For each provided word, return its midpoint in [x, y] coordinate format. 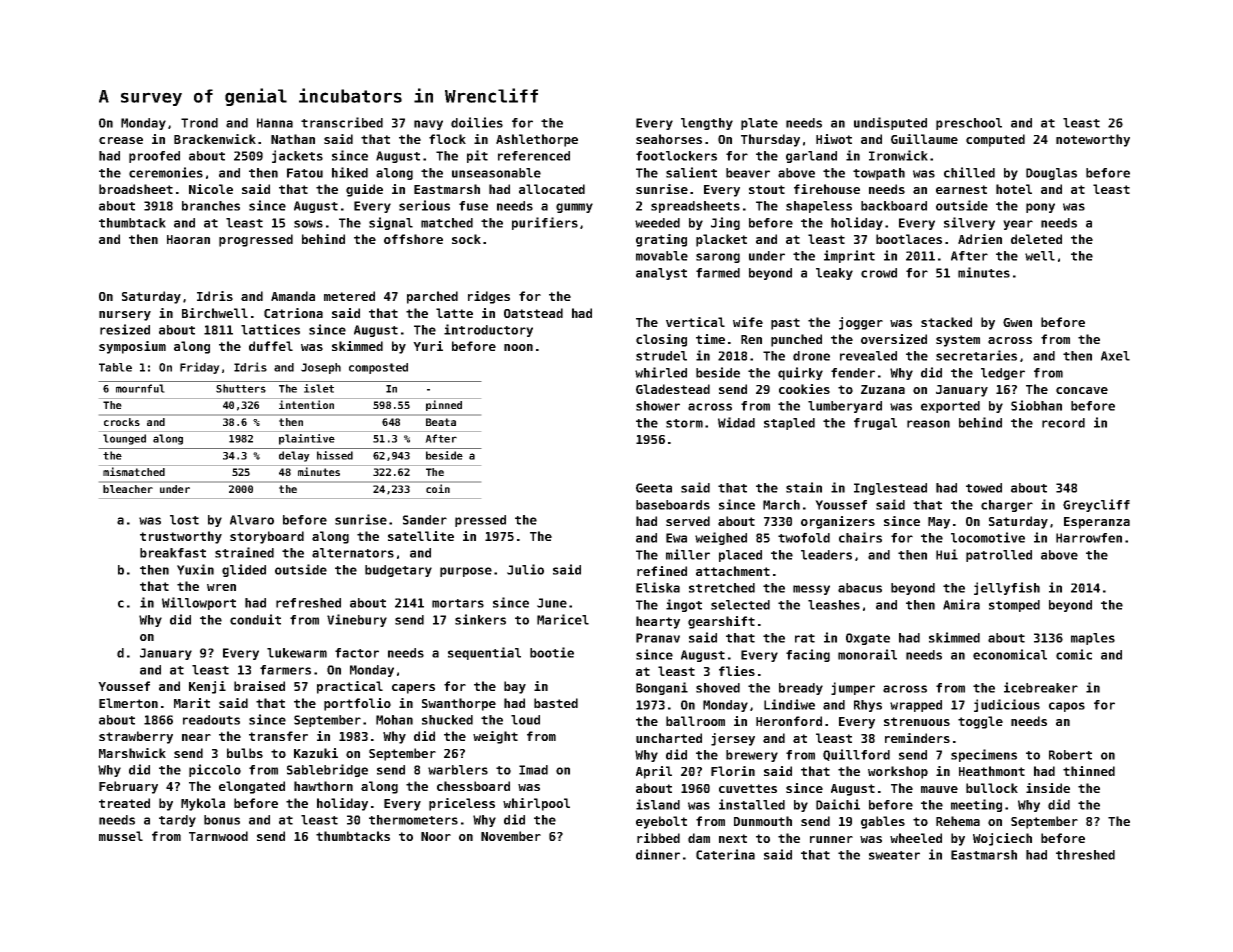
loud [525, 720]
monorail [867, 654]
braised [259, 686]
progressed [256, 240]
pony [1040, 208]
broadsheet [136, 189]
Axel [1115, 356]
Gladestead [673, 389]
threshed [1085, 855]
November [511, 836]
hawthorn [323, 786]
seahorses [669, 139]
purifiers [545, 223]
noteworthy [1093, 140]
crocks [122, 422]
